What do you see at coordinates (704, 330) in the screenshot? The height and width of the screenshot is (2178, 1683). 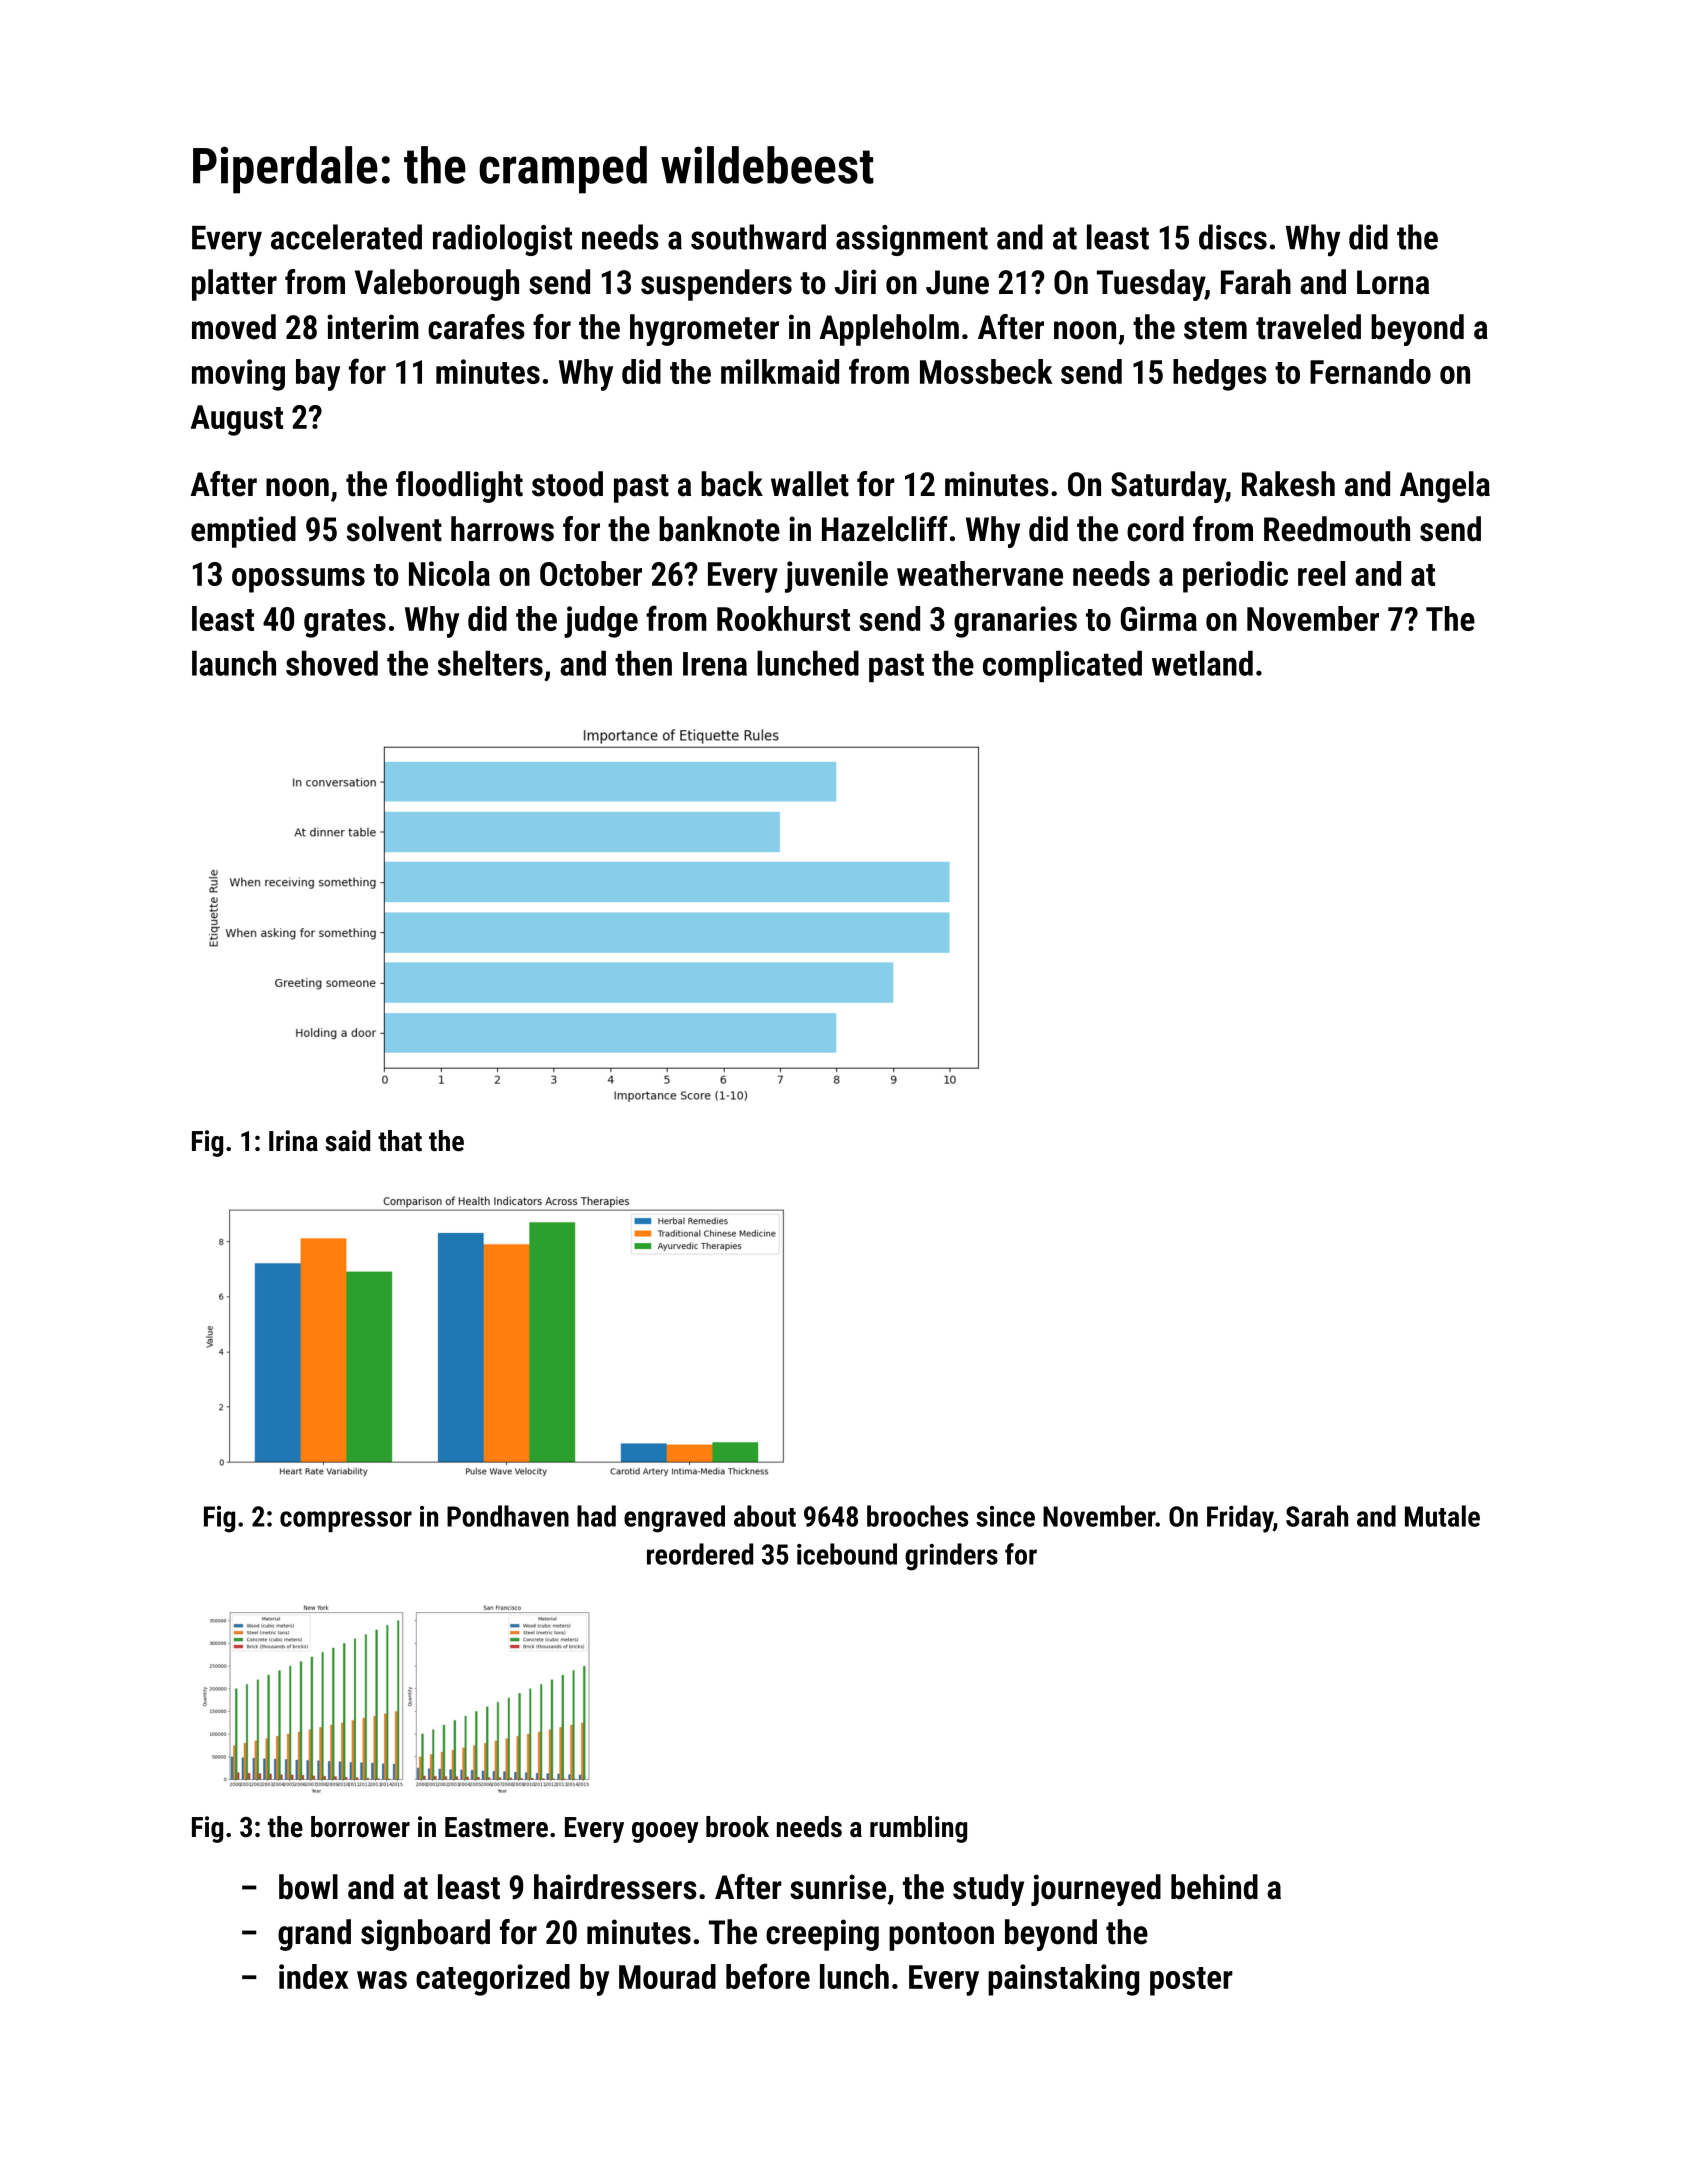 I see `hygrometer` at bounding box center [704, 330].
